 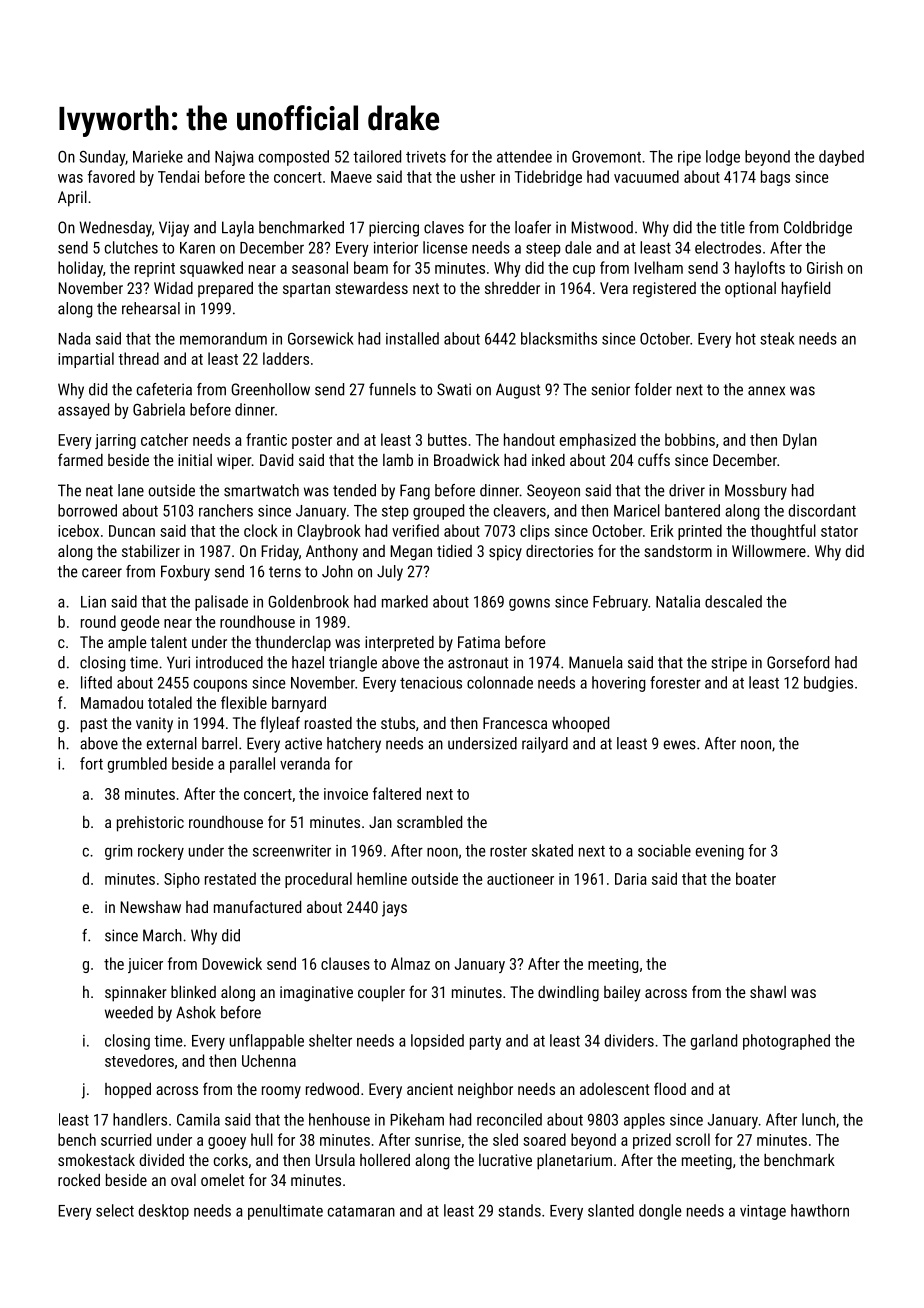 I want to click on dwindling, so click(x=568, y=994).
